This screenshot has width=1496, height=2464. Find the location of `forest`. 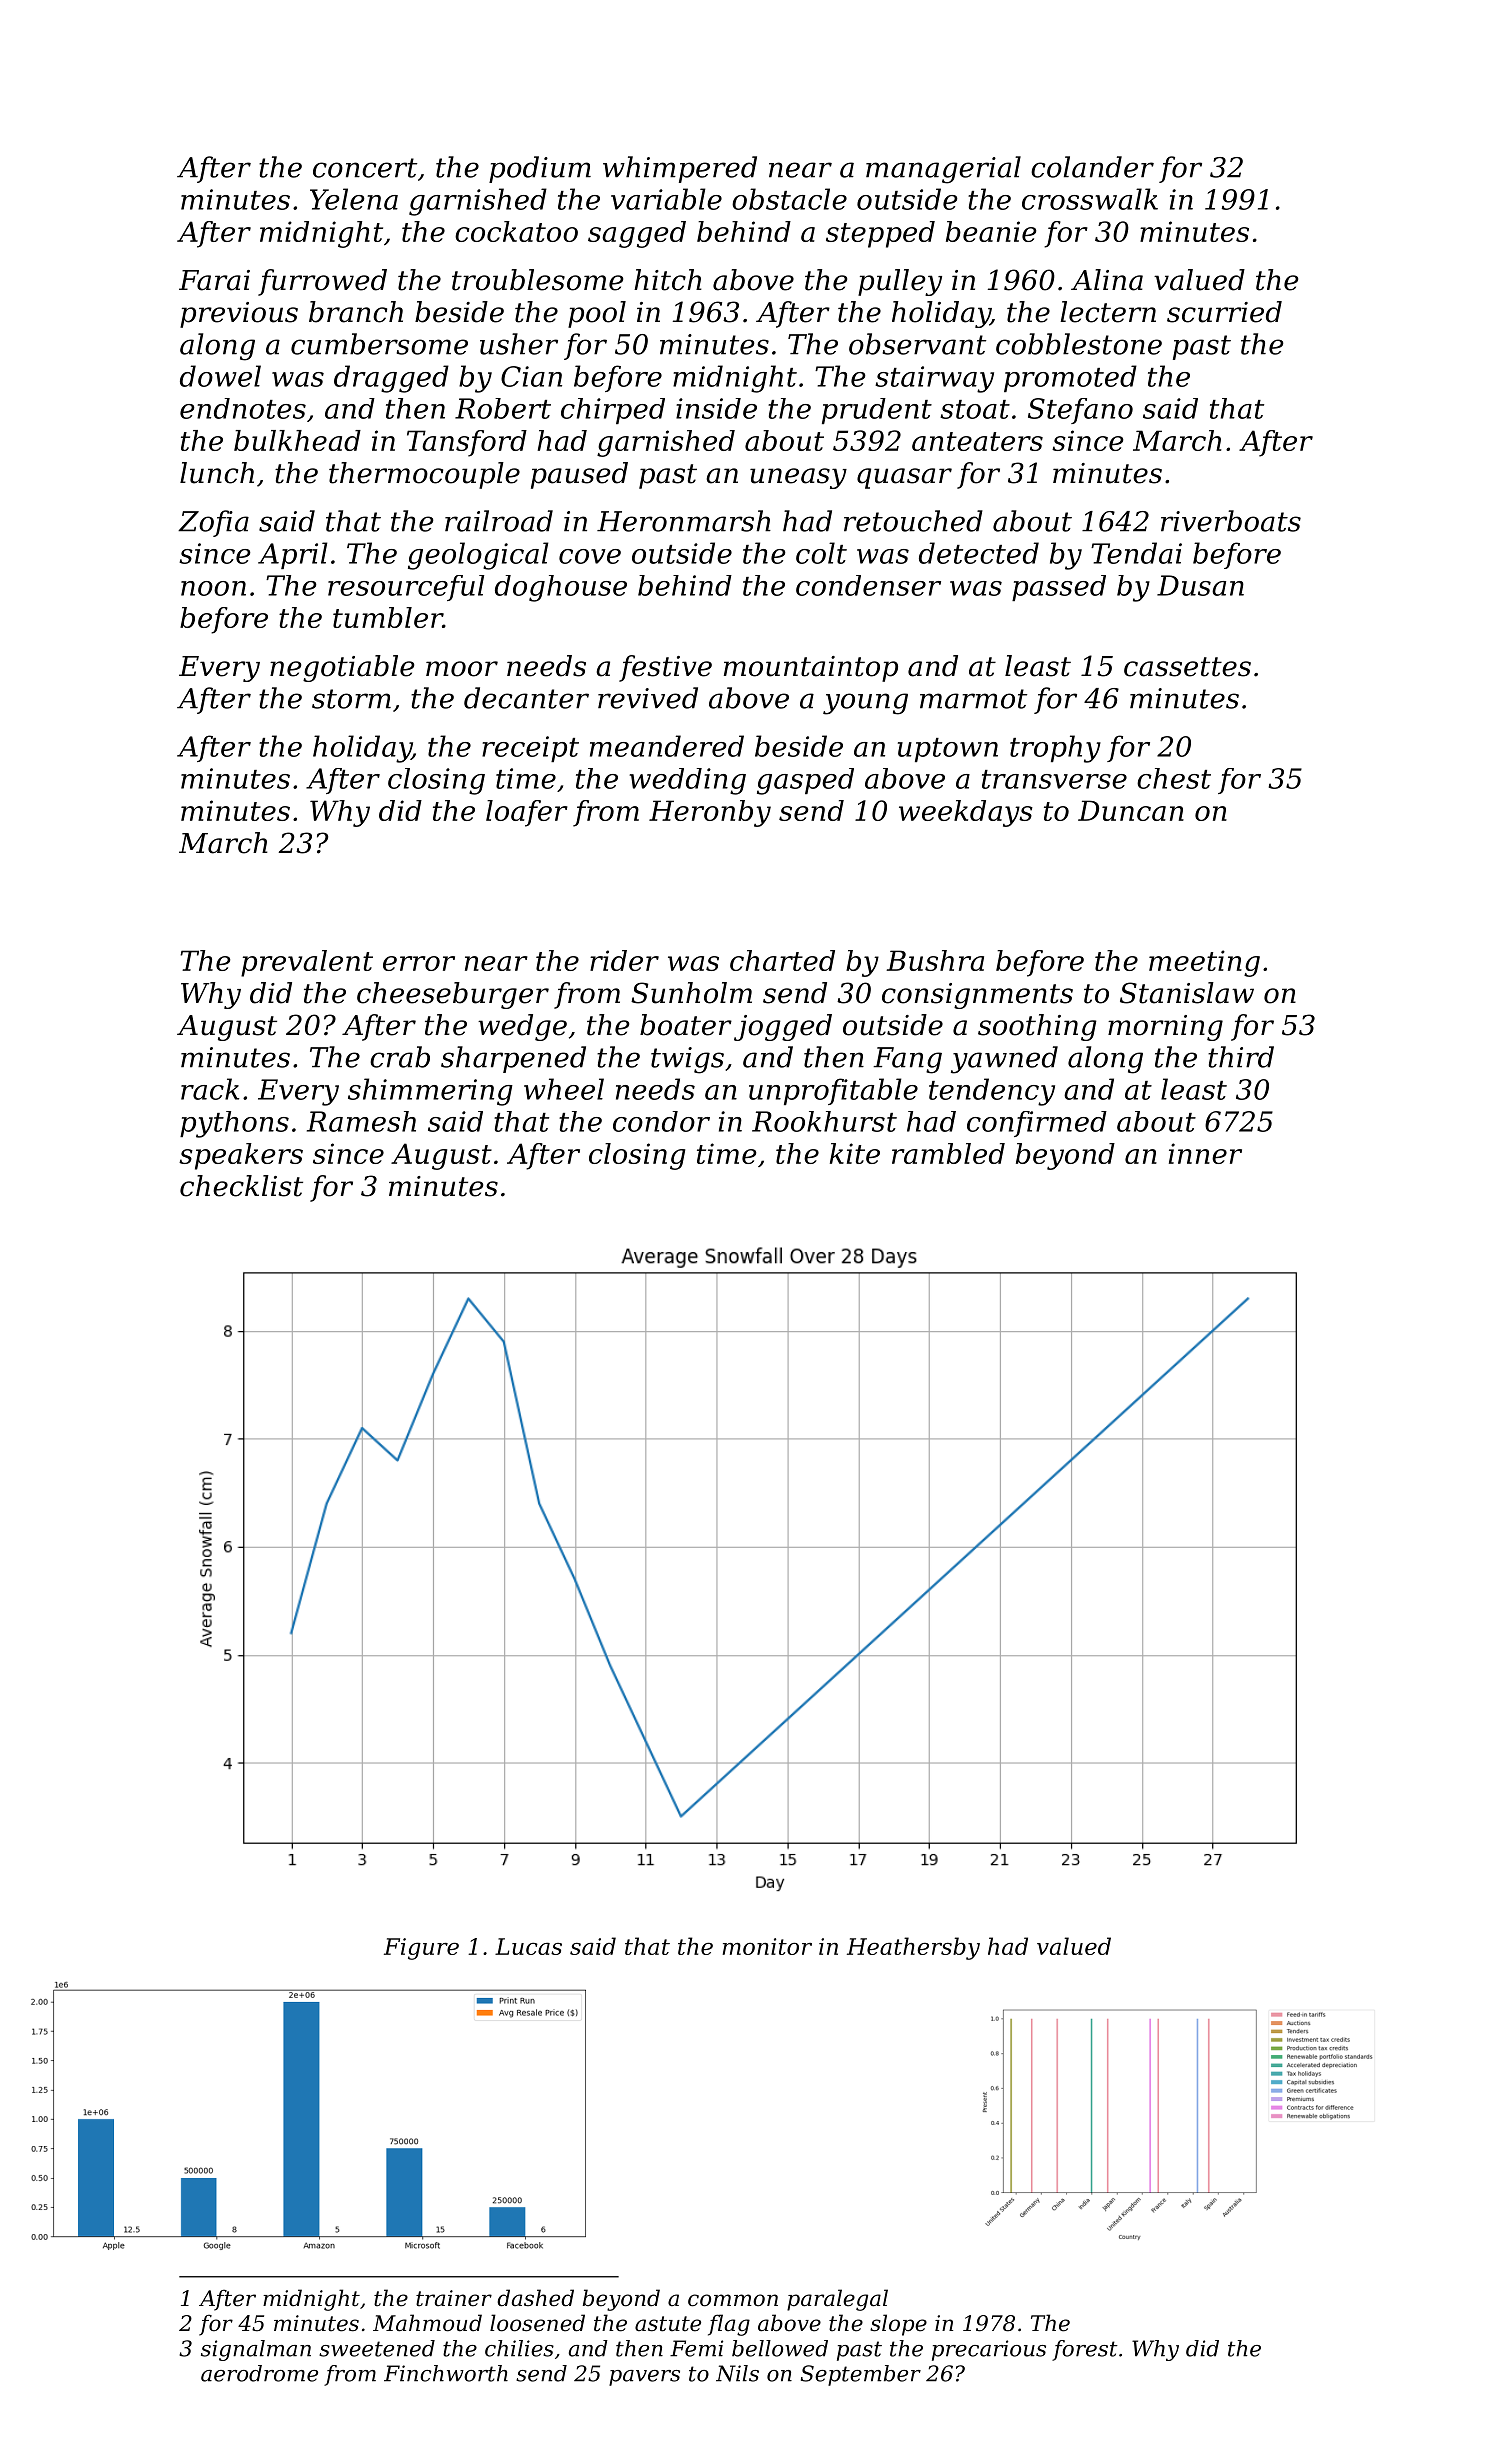

forest is located at coordinates (1085, 2350).
